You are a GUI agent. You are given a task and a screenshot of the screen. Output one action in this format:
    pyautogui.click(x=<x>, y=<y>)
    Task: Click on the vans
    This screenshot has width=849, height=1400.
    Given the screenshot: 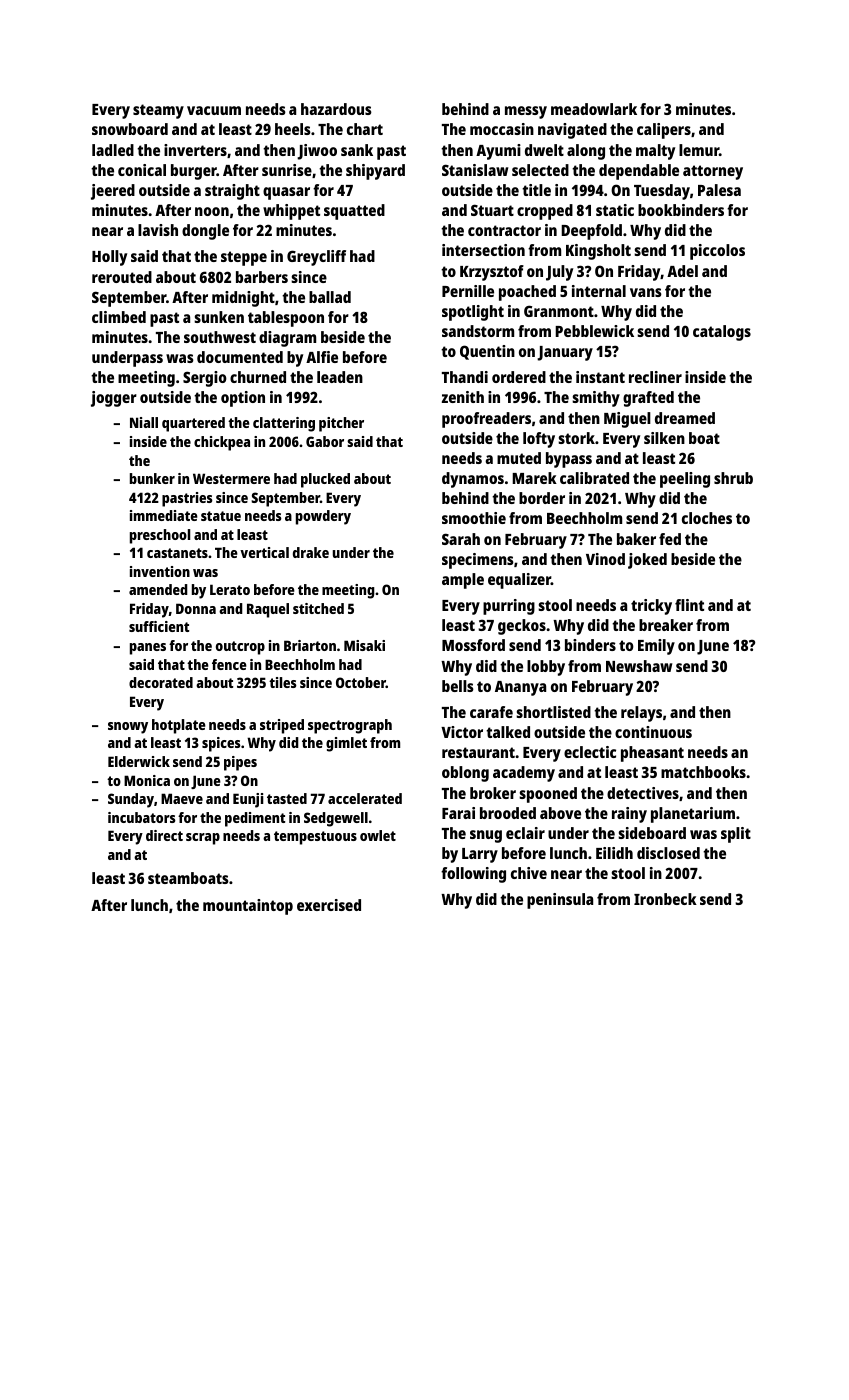 What is the action you would take?
    pyautogui.click(x=646, y=292)
